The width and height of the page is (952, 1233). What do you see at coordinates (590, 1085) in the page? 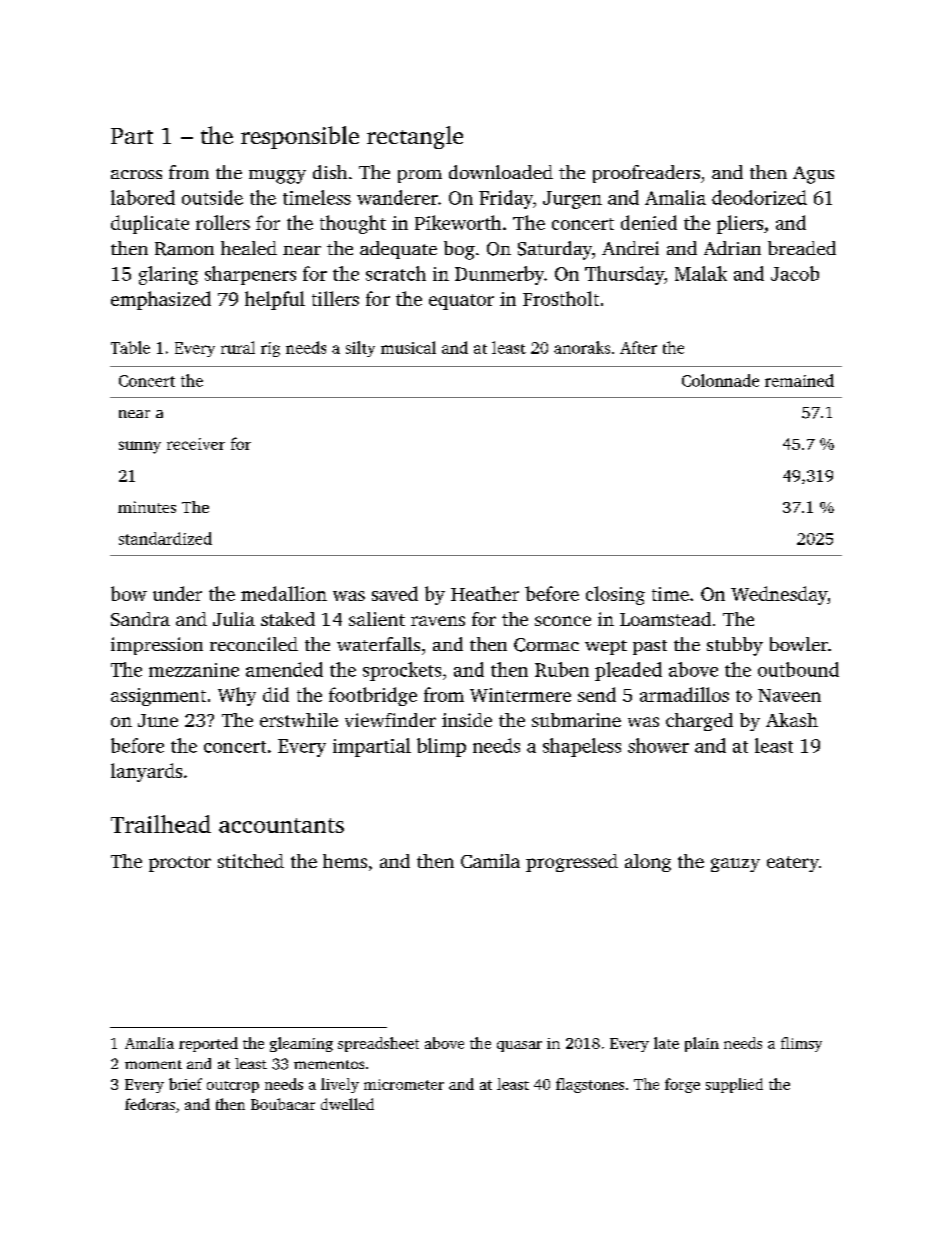
I see `flagstones` at bounding box center [590, 1085].
